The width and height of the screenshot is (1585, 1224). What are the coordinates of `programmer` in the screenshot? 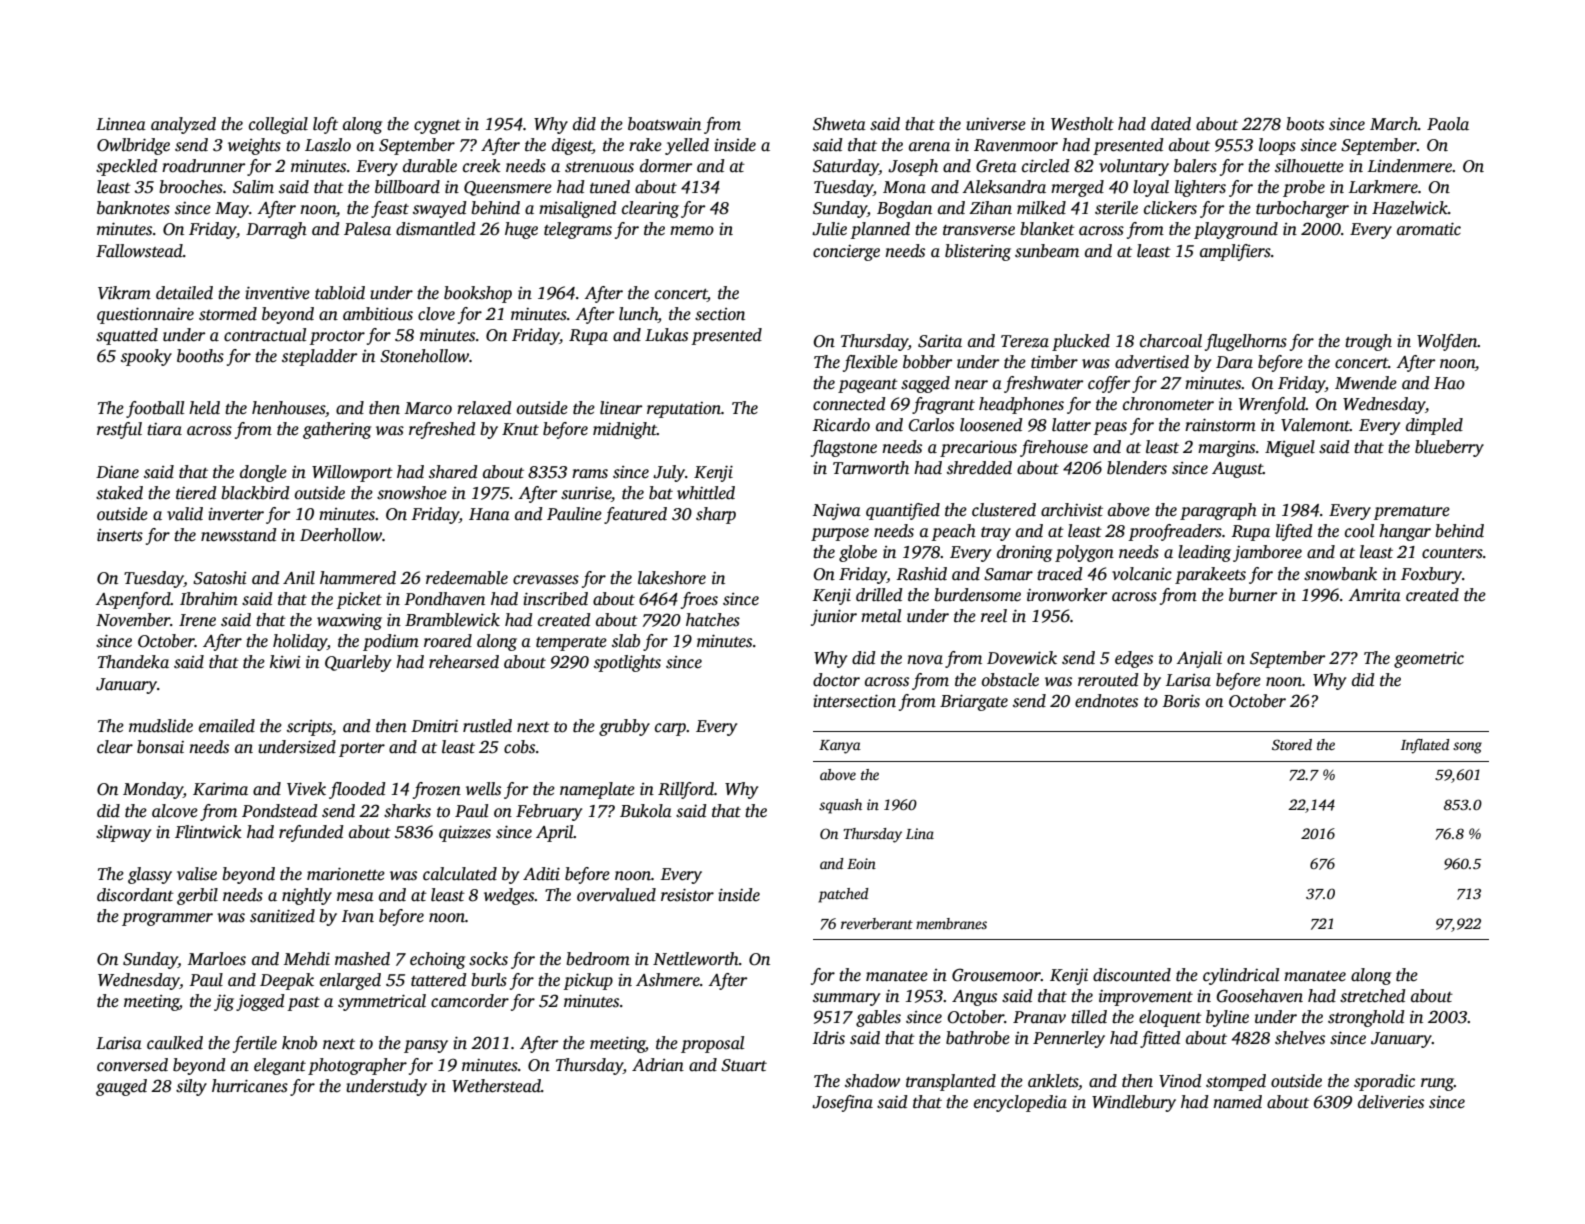 It's located at (167, 919).
